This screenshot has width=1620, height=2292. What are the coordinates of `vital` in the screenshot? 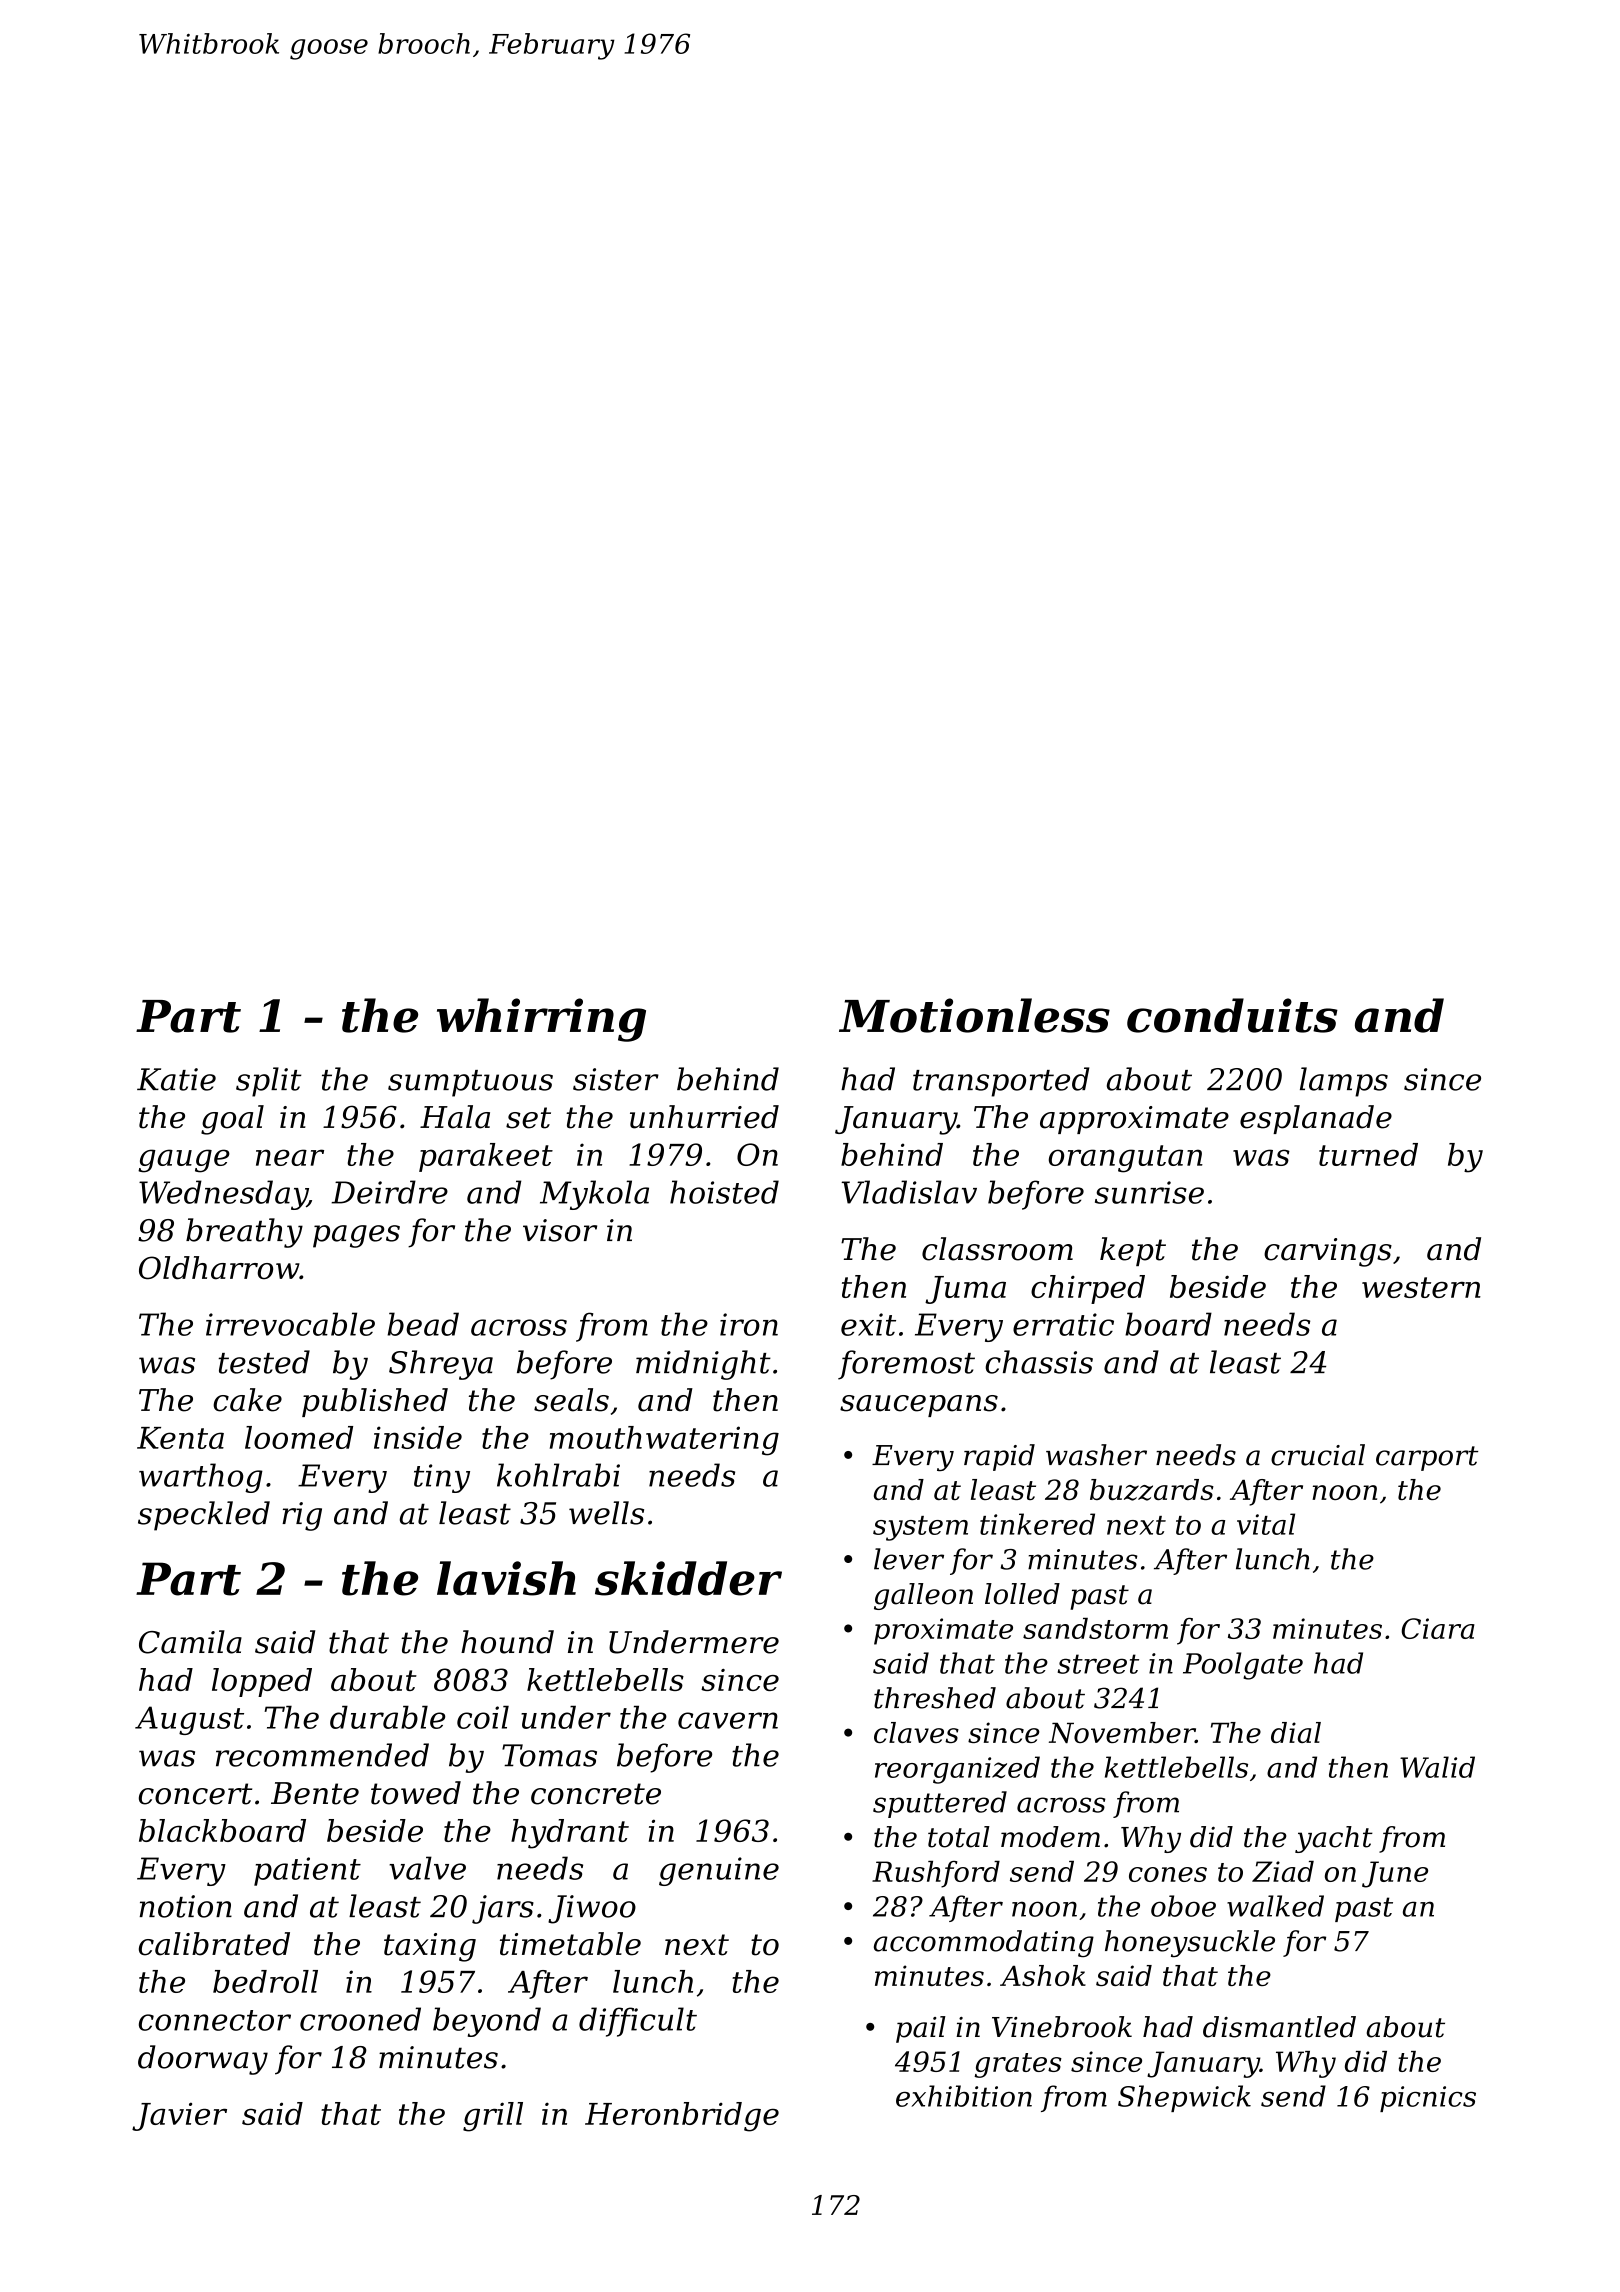 It's located at (1266, 1524).
